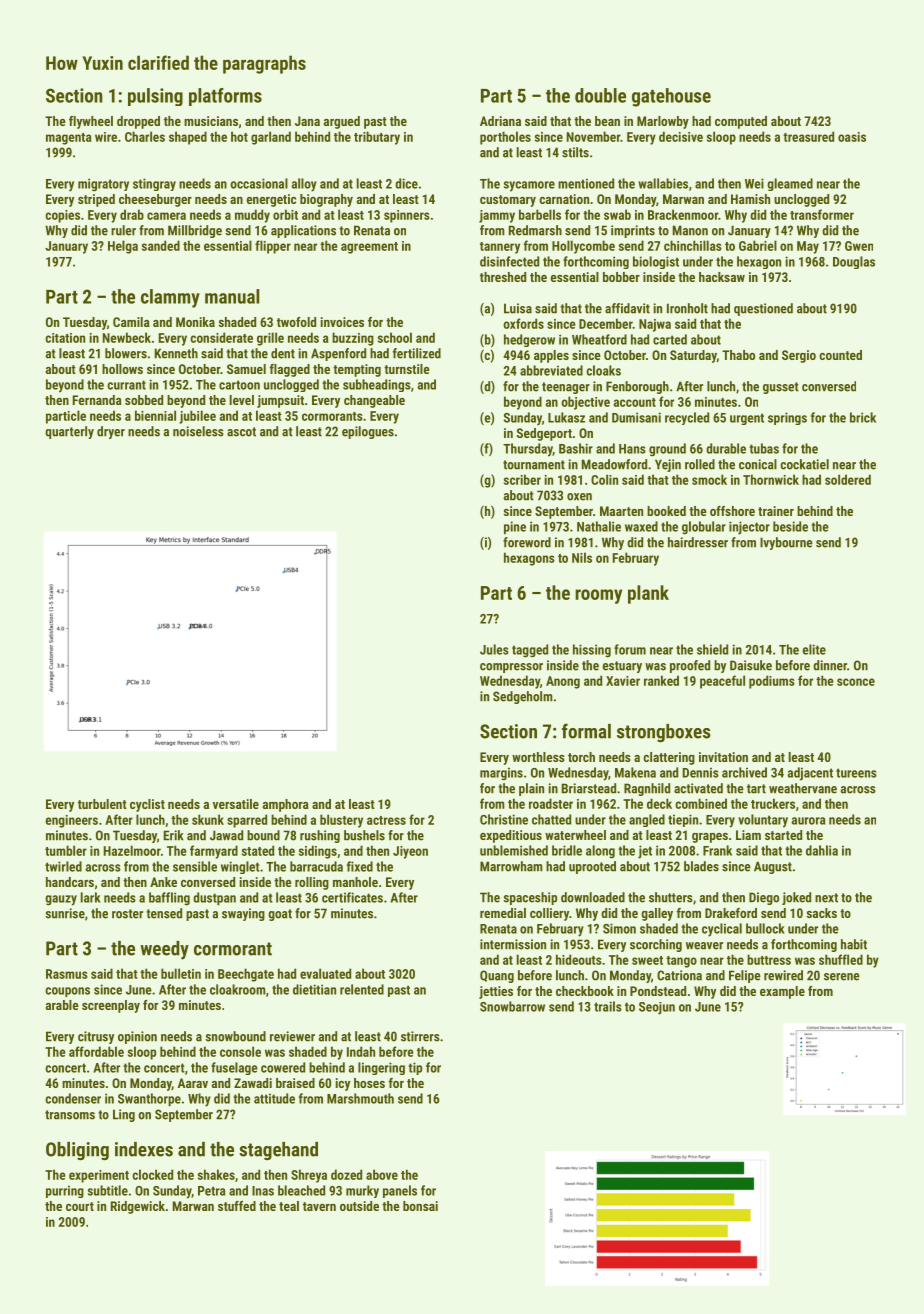 The width and height of the screenshot is (924, 1314). I want to click on oasis, so click(852, 137).
